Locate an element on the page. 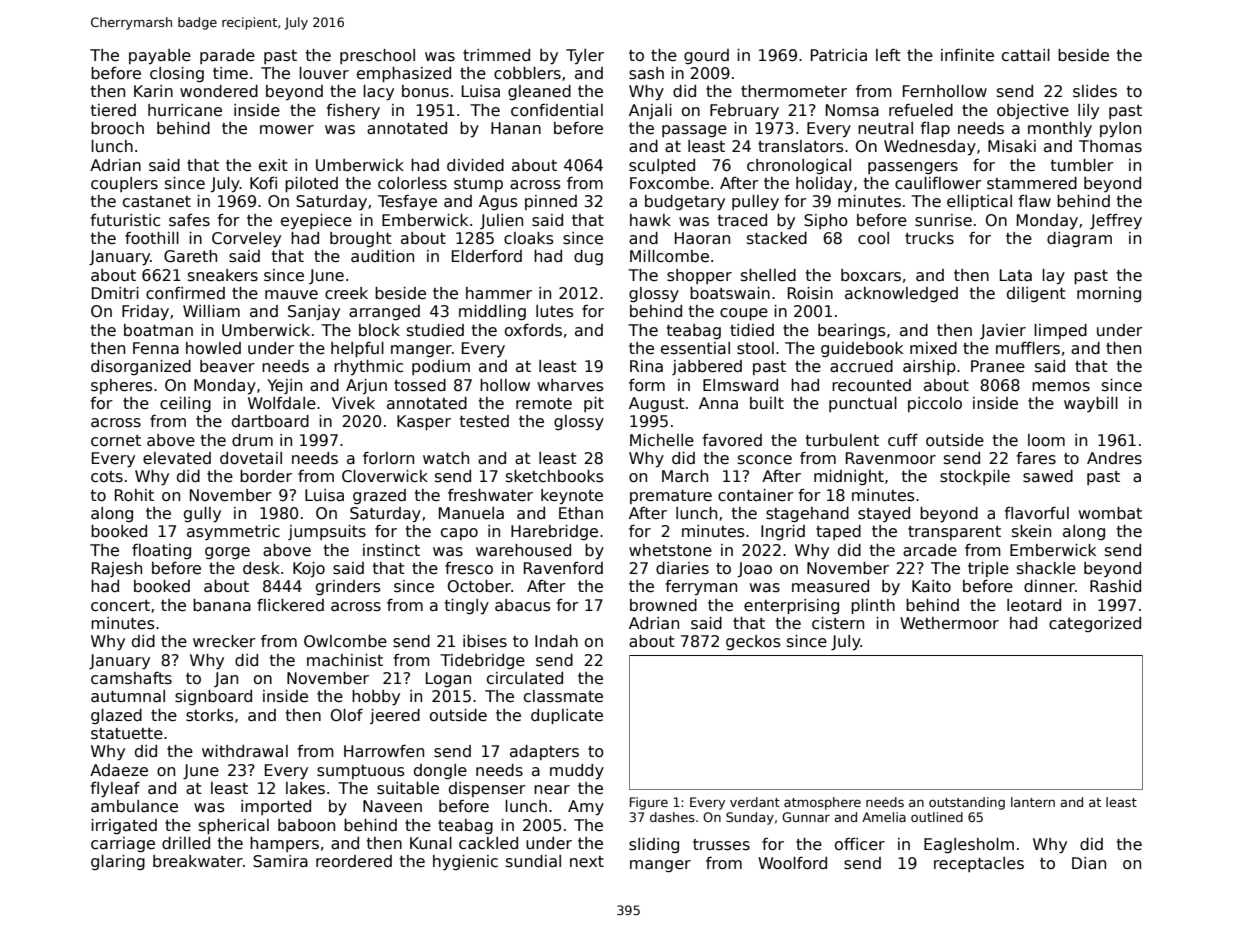  dovetail is located at coordinates (251, 458).
